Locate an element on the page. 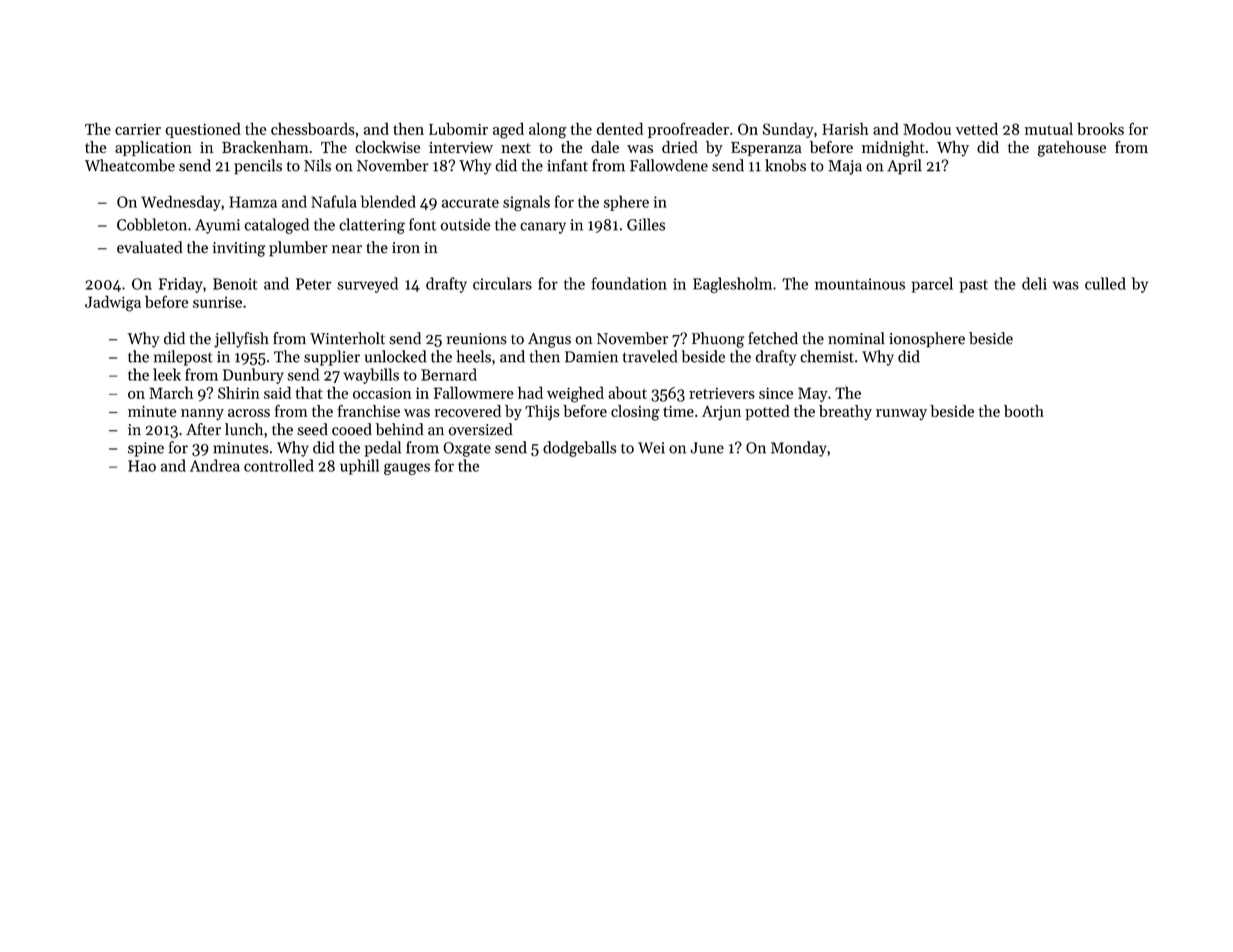 Image resolution: width=1233 pixels, height=952 pixels. Eaglesholm is located at coordinates (732, 285).
